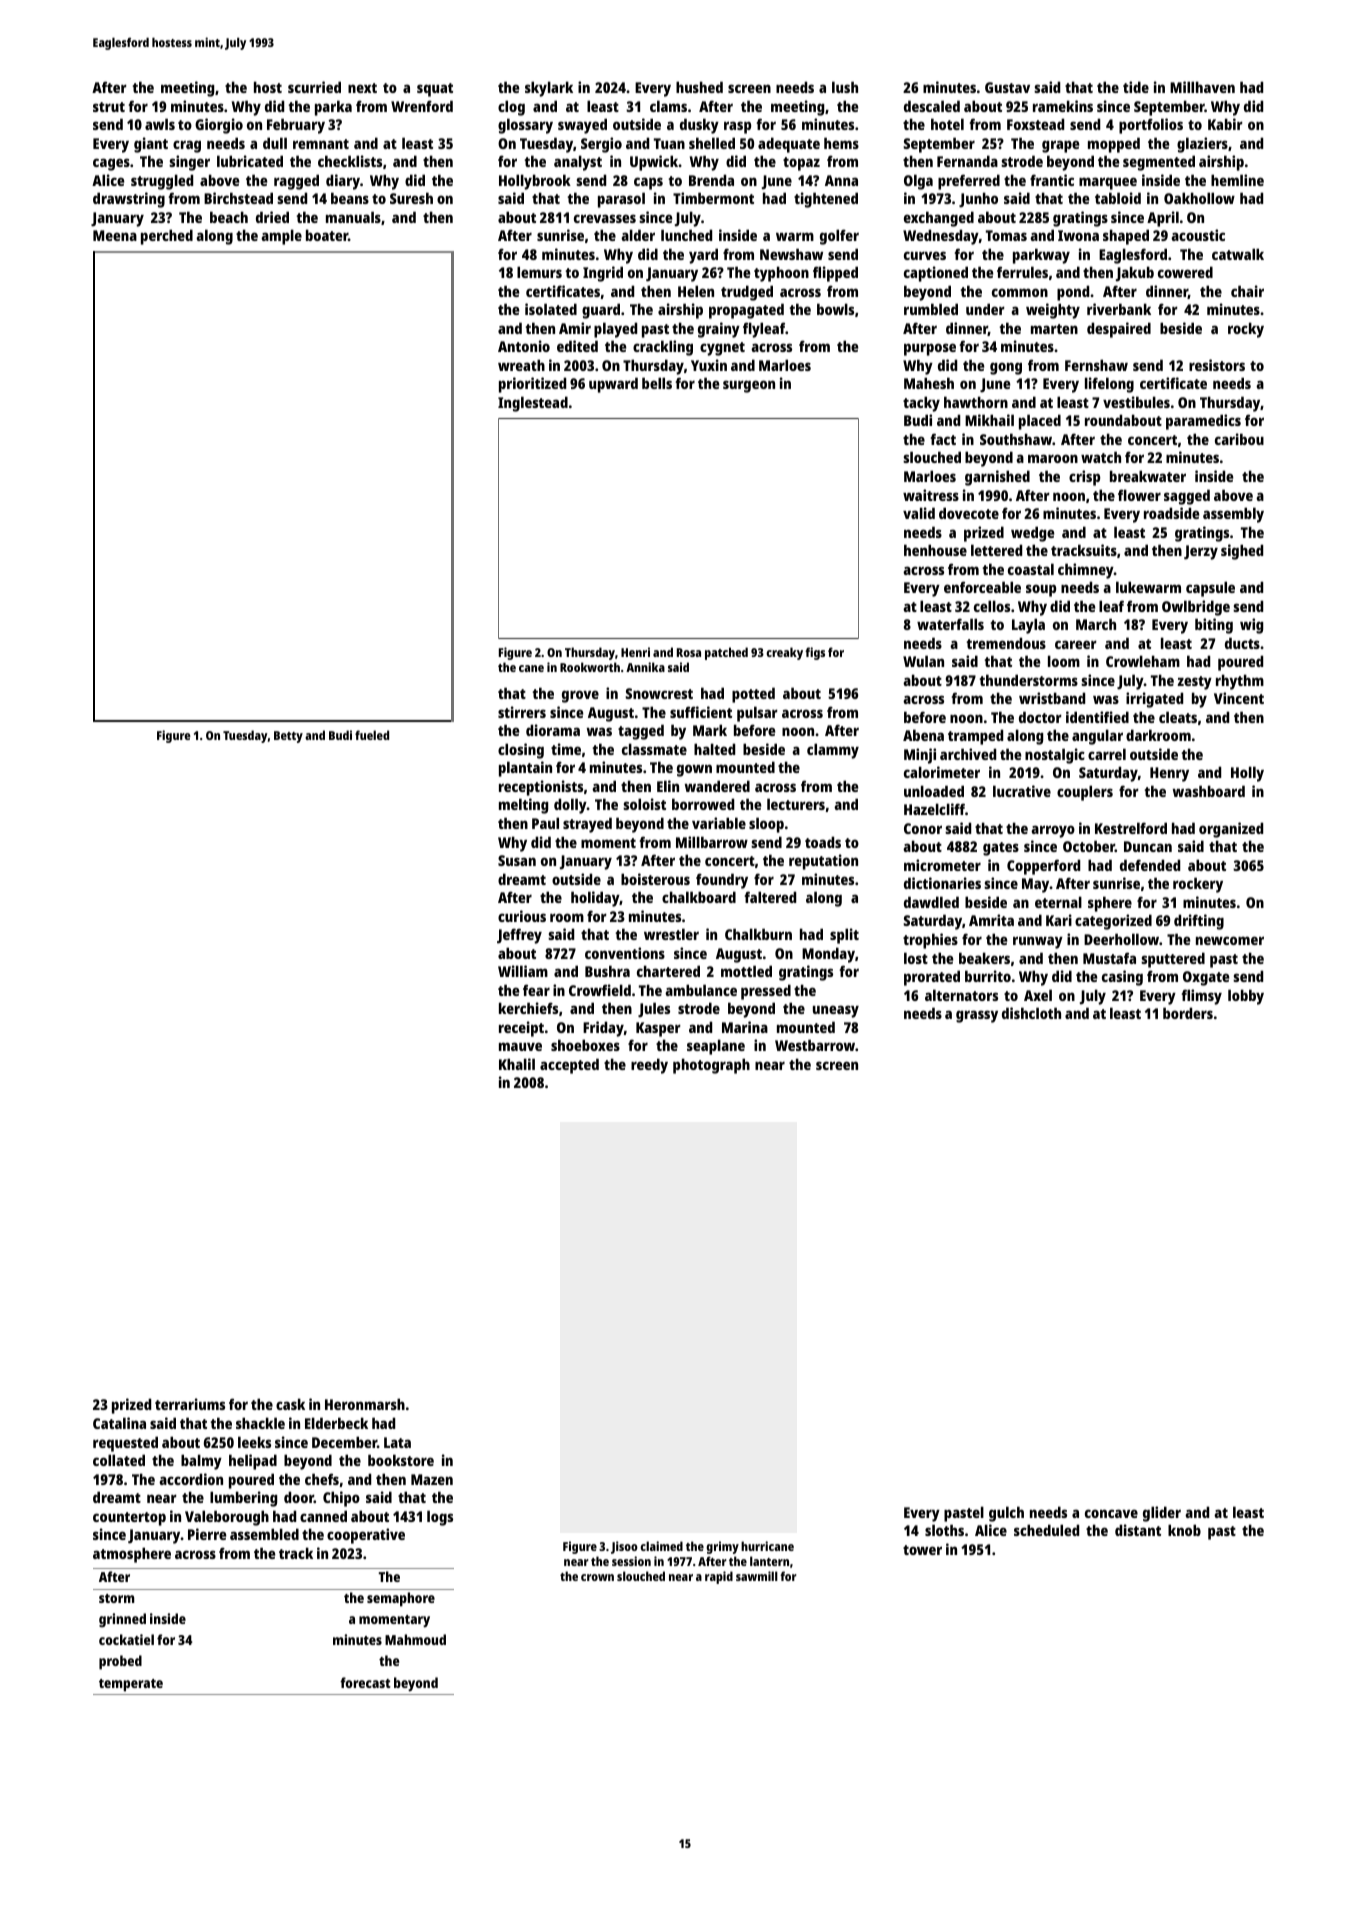 The height and width of the page is (1919, 1357). Describe the element at coordinates (749, 386) in the page. I see `surgeon` at that location.
